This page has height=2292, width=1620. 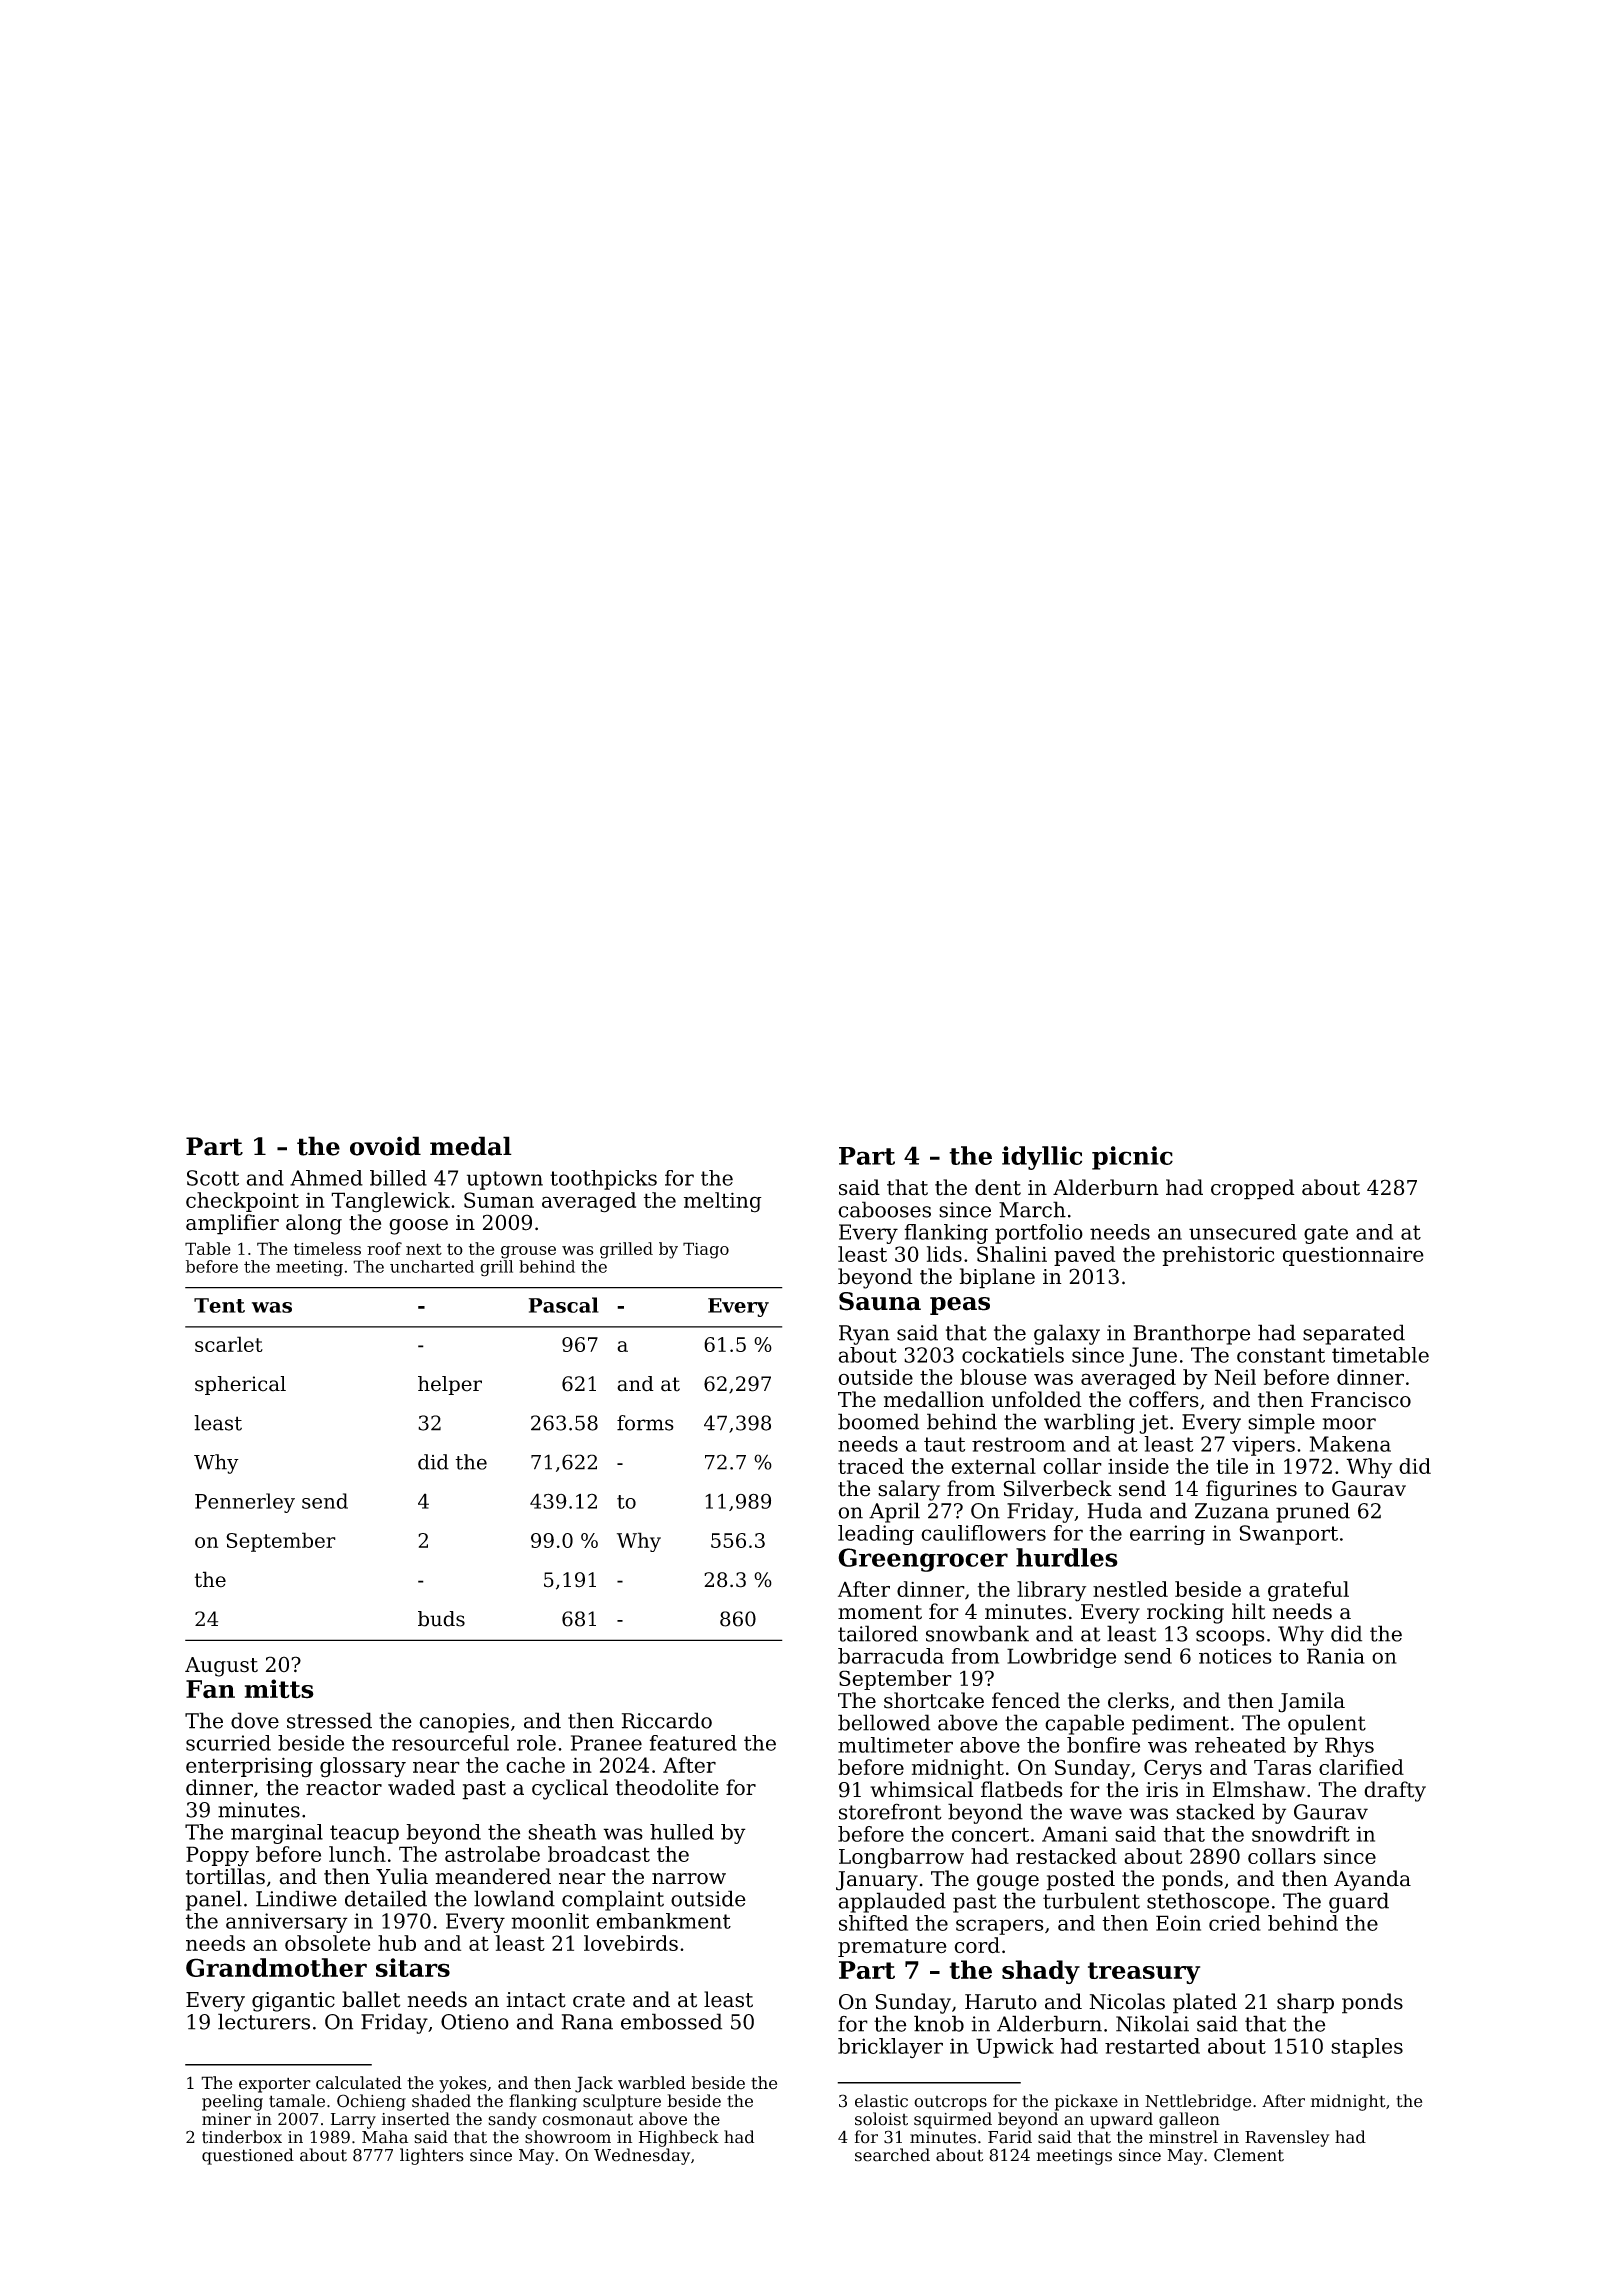 What do you see at coordinates (275, 2085) in the page?
I see `exporter` at bounding box center [275, 2085].
